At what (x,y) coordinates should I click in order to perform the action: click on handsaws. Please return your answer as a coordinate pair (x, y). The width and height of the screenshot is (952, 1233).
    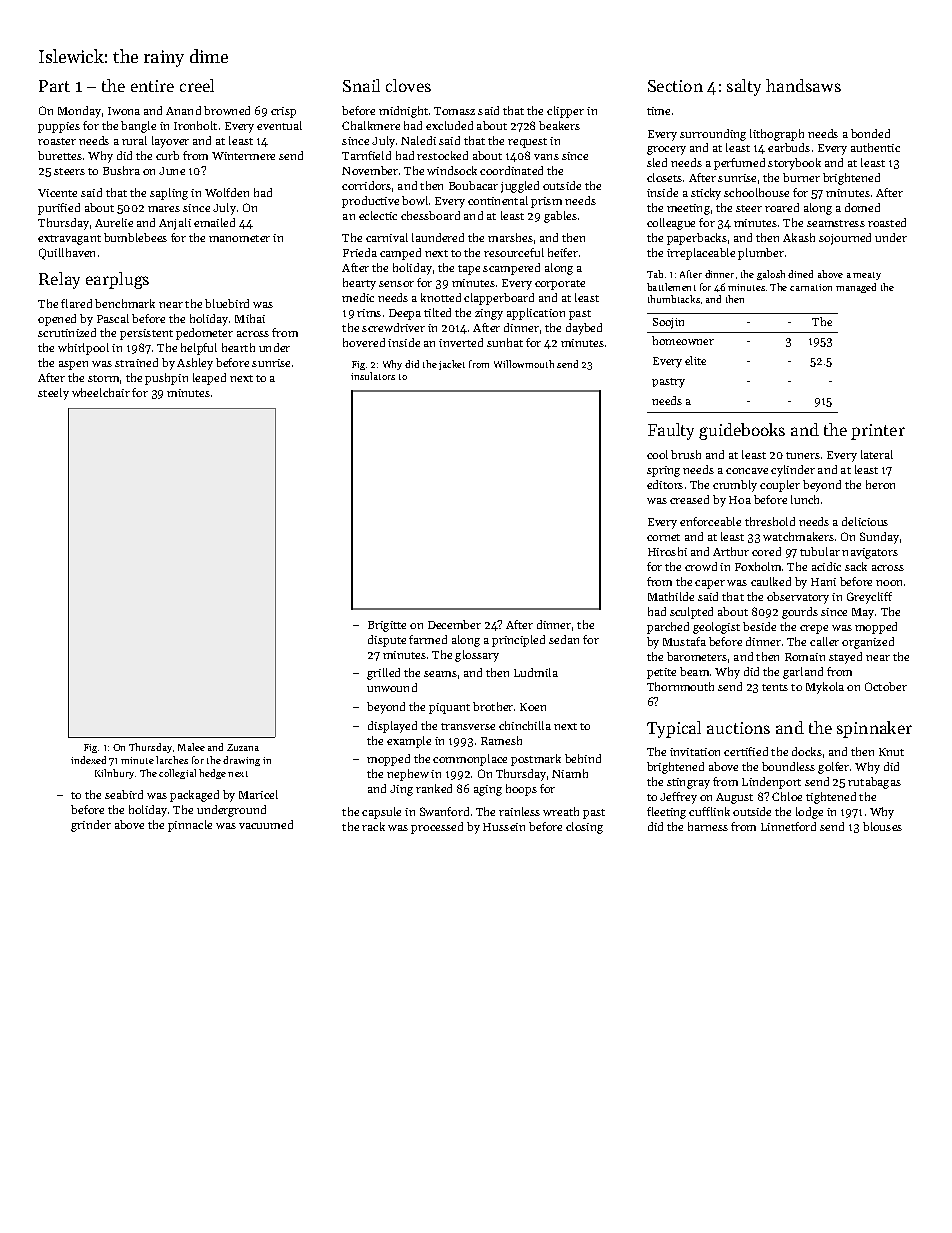
    Looking at the image, I should click on (803, 85).
